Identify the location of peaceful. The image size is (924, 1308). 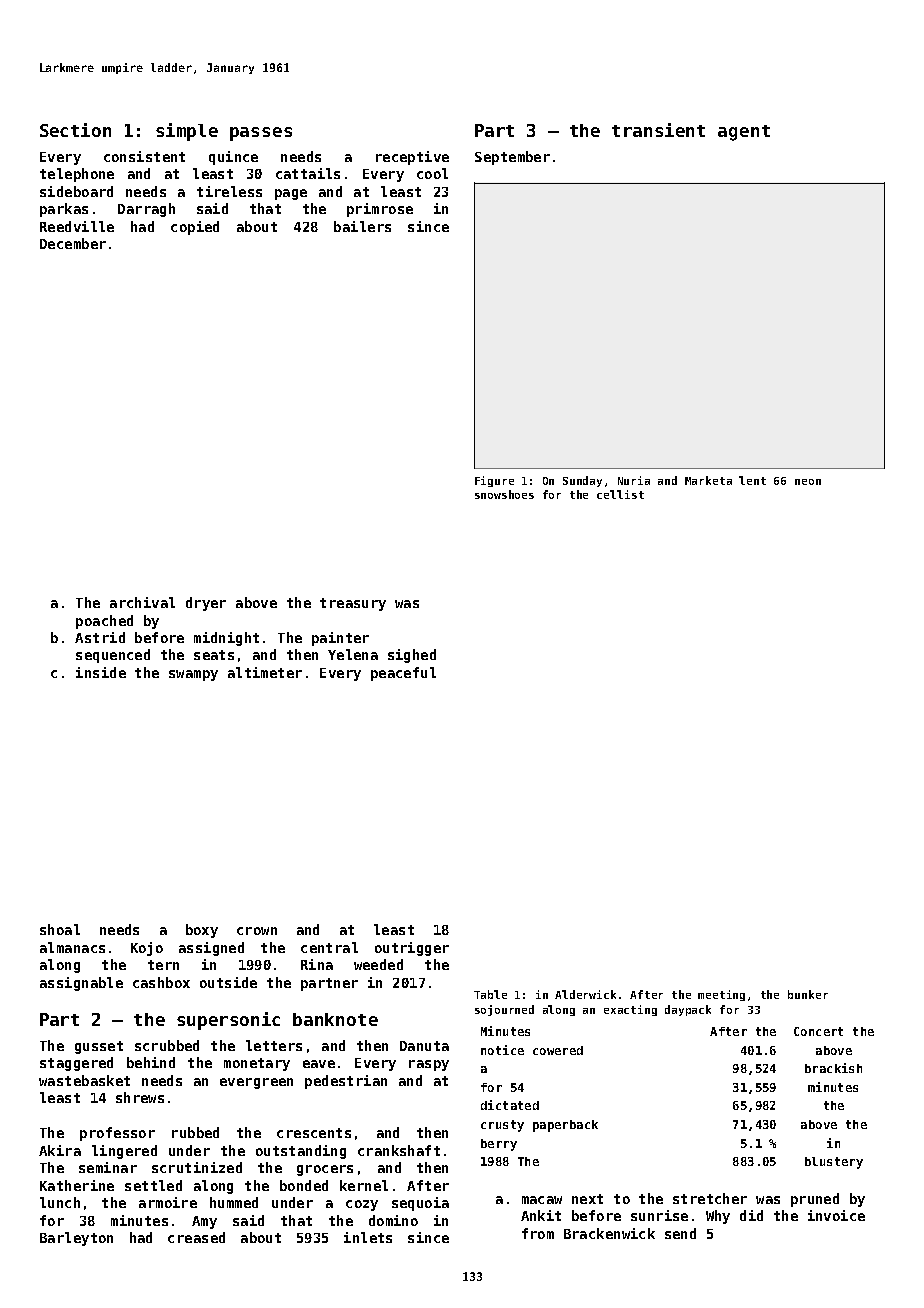
(403, 674).
